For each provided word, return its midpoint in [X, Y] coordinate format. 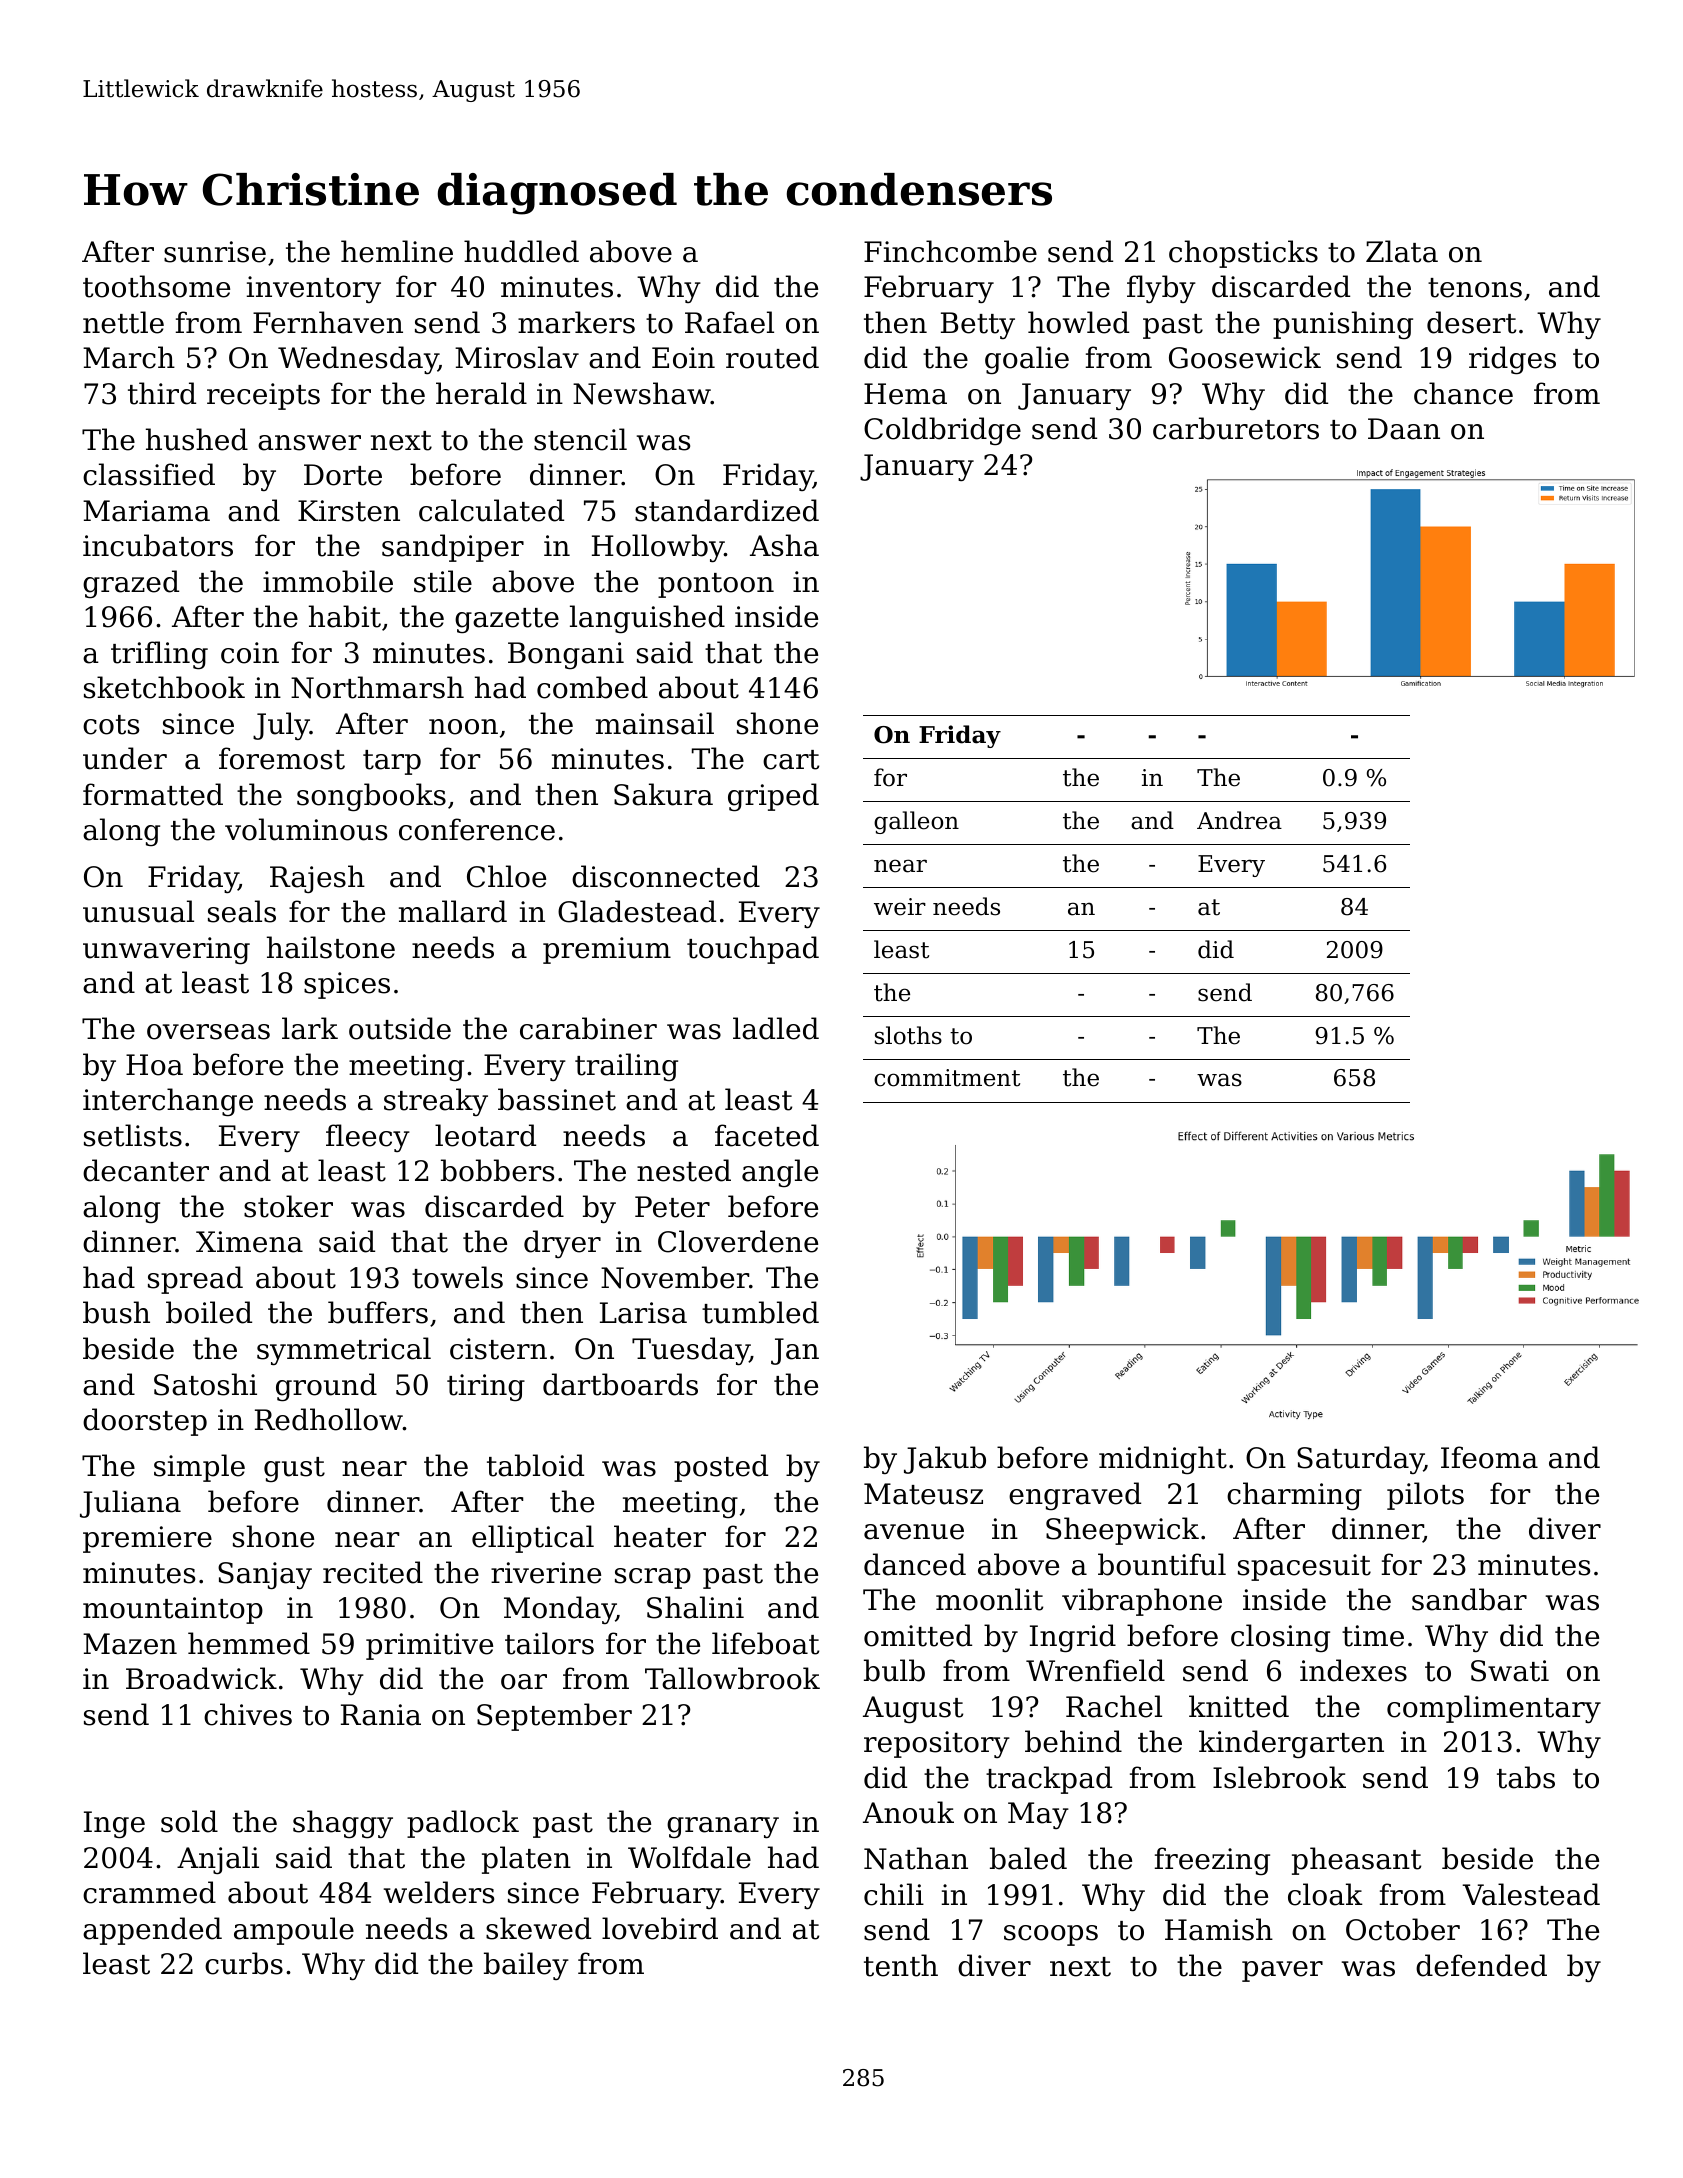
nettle [123, 322]
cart [791, 760]
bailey [526, 1966]
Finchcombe [950, 251]
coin [250, 653]
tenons [1475, 288]
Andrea [1239, 820]
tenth [901, 1965]
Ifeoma [1489, 1457]
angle [780, 1173]
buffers [378, 1312]
